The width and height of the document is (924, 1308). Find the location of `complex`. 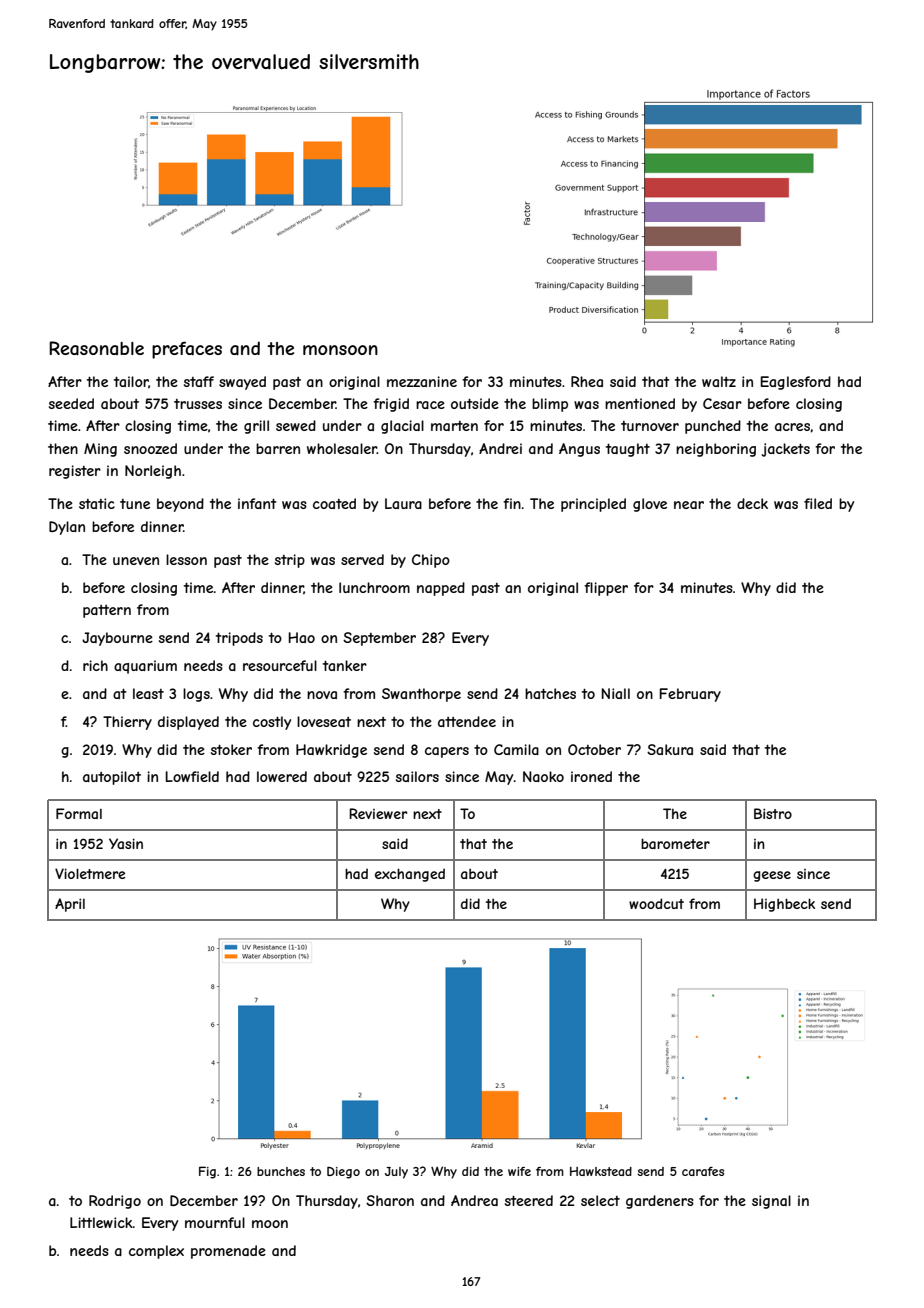

complex is located at coordinates (156, 1252).
